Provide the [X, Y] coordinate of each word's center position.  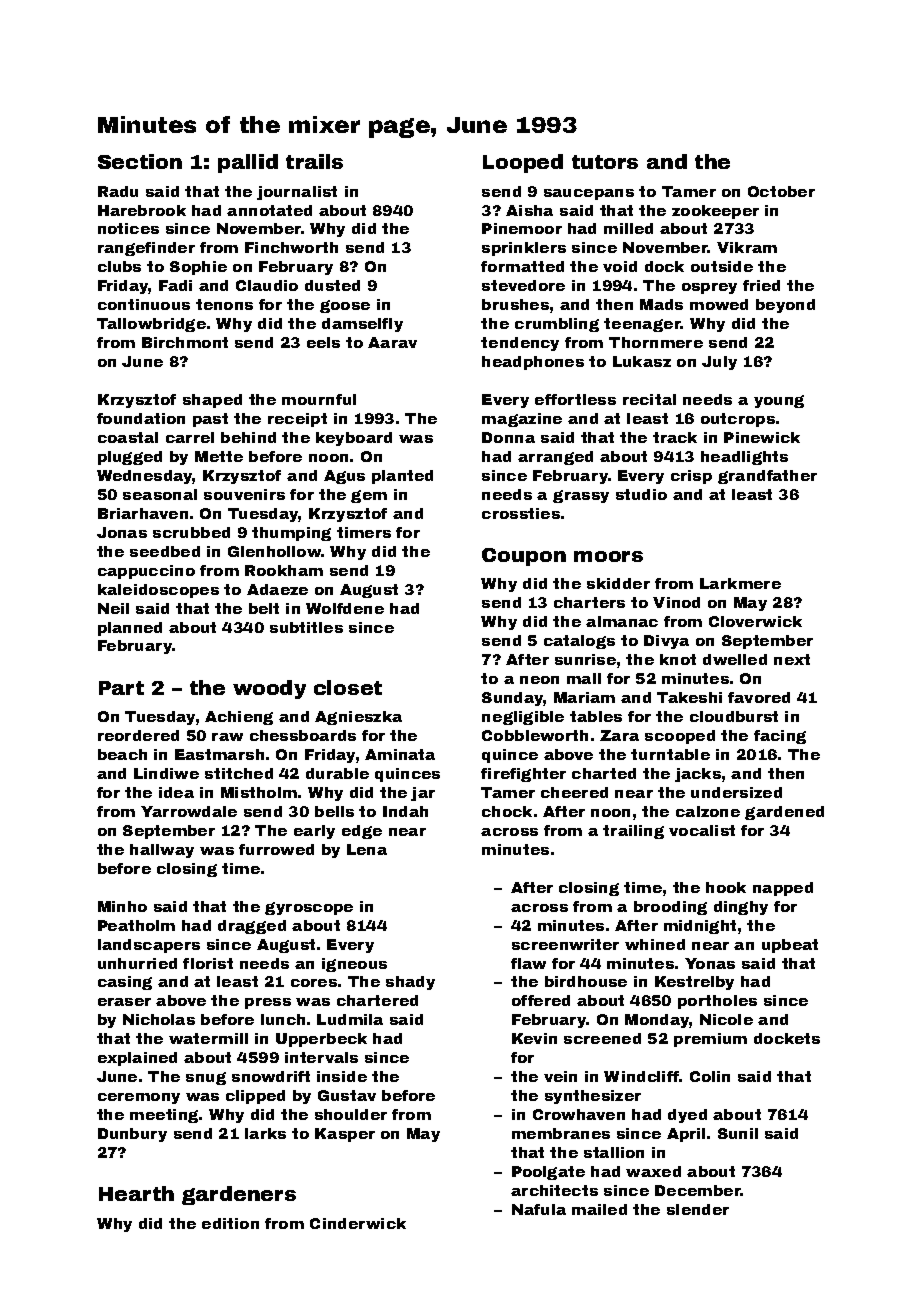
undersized [736, 792]
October [781, 191]
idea [176, 792]
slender [698, 1209]
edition [230, 1223]
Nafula [539, 1209]
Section [140, 161]
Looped [523, 163]
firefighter [523, 775]
